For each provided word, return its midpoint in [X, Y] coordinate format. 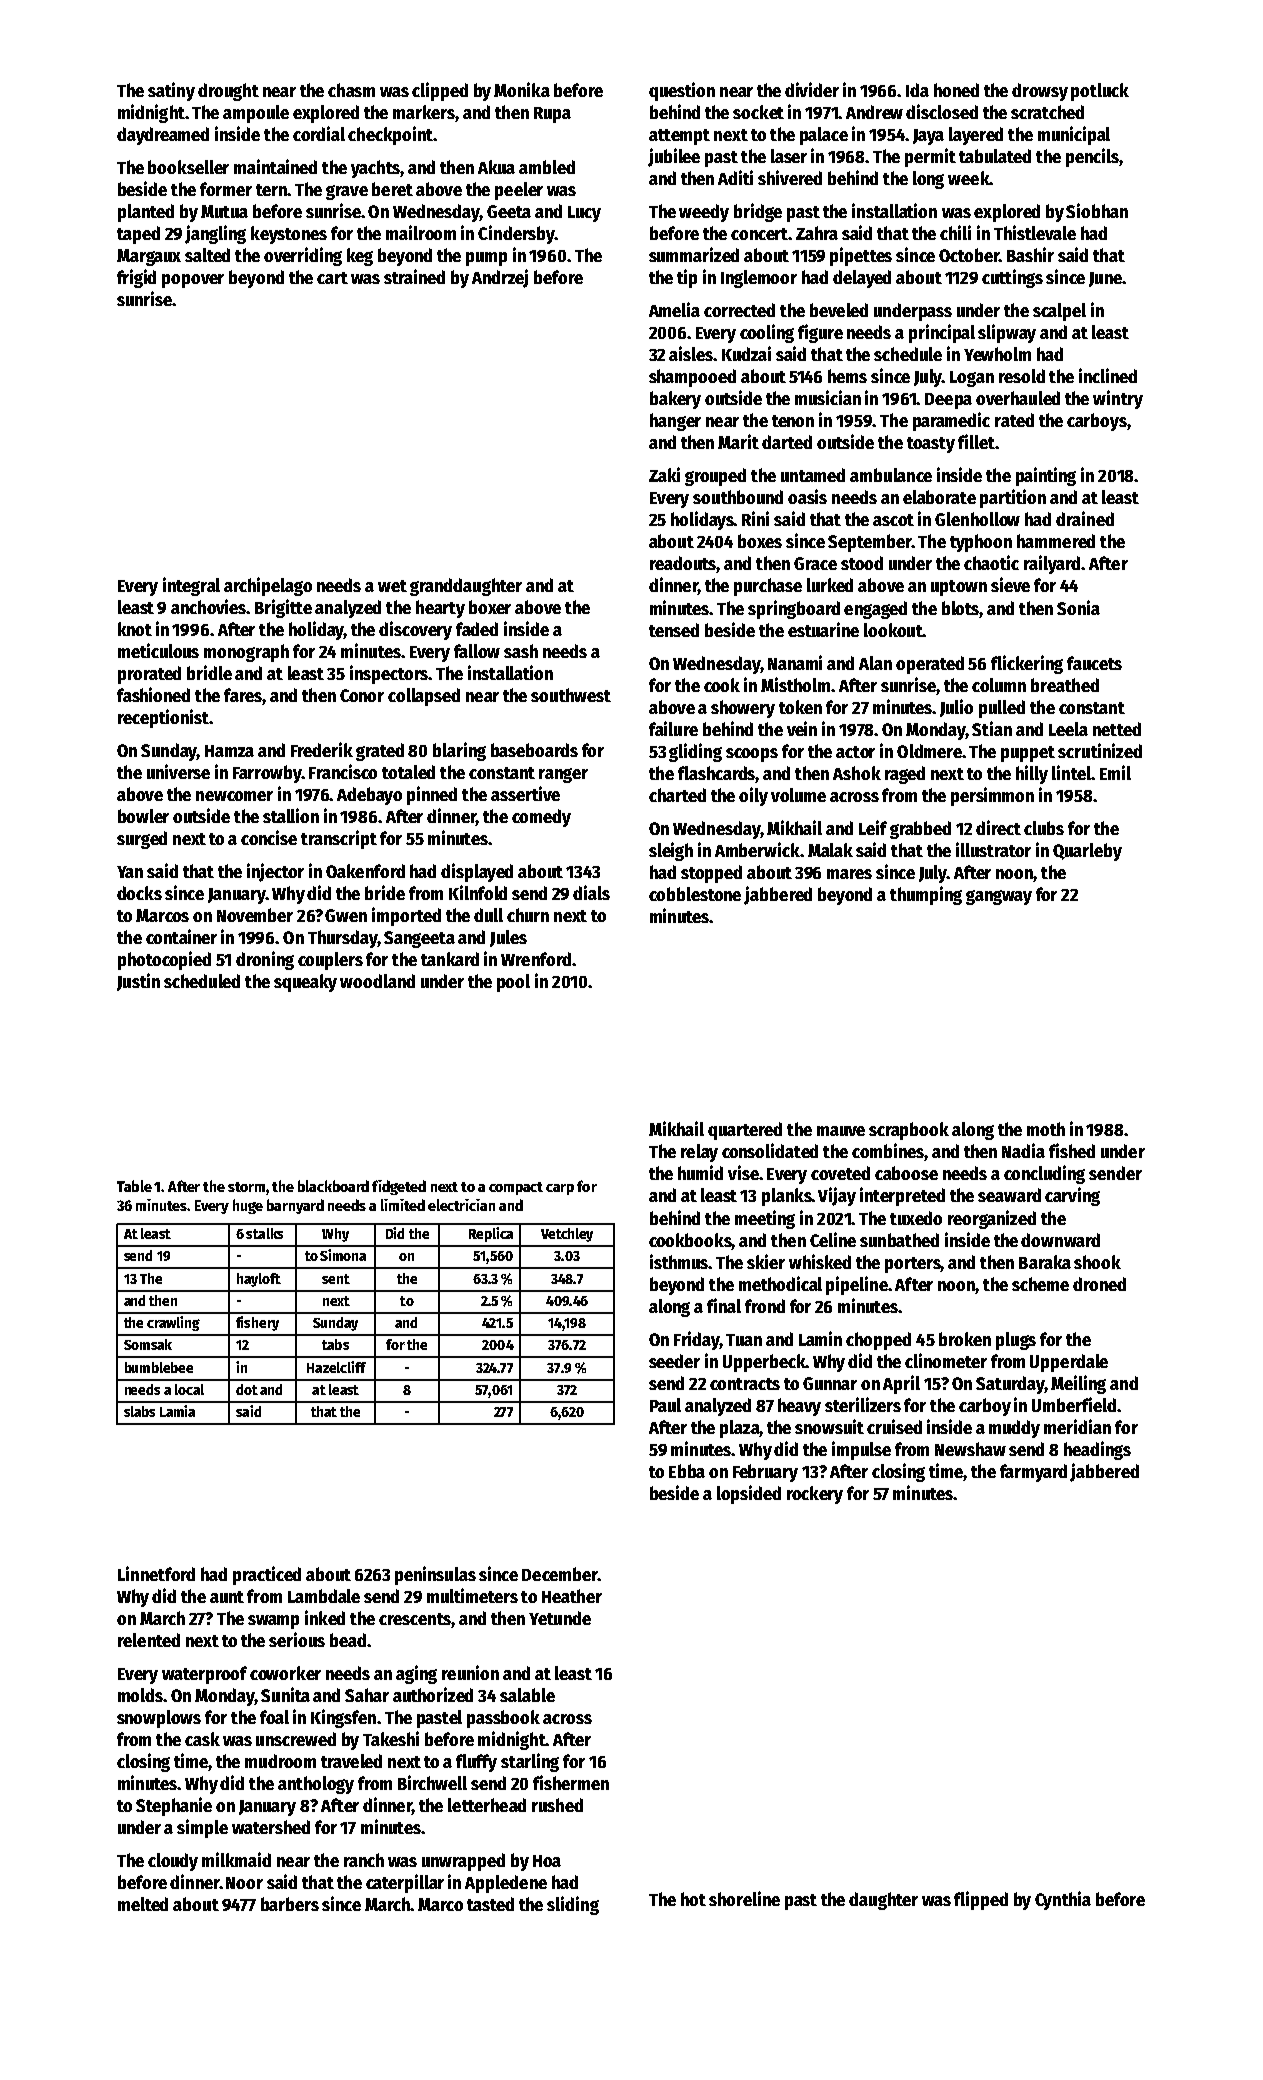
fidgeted [399, 1187]
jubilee [674, 157]
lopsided [749, 1494]
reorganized [992, 1219]
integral [191, 586]
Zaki [664, 474]
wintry [1118, 399]
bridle [209, 672]
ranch [364, 1860]
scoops [752, 755]
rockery [815, 1495]
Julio [956, 708]
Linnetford [156, 1573]
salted [207, 255]
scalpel [1059, 312]
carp [560, 1189]
